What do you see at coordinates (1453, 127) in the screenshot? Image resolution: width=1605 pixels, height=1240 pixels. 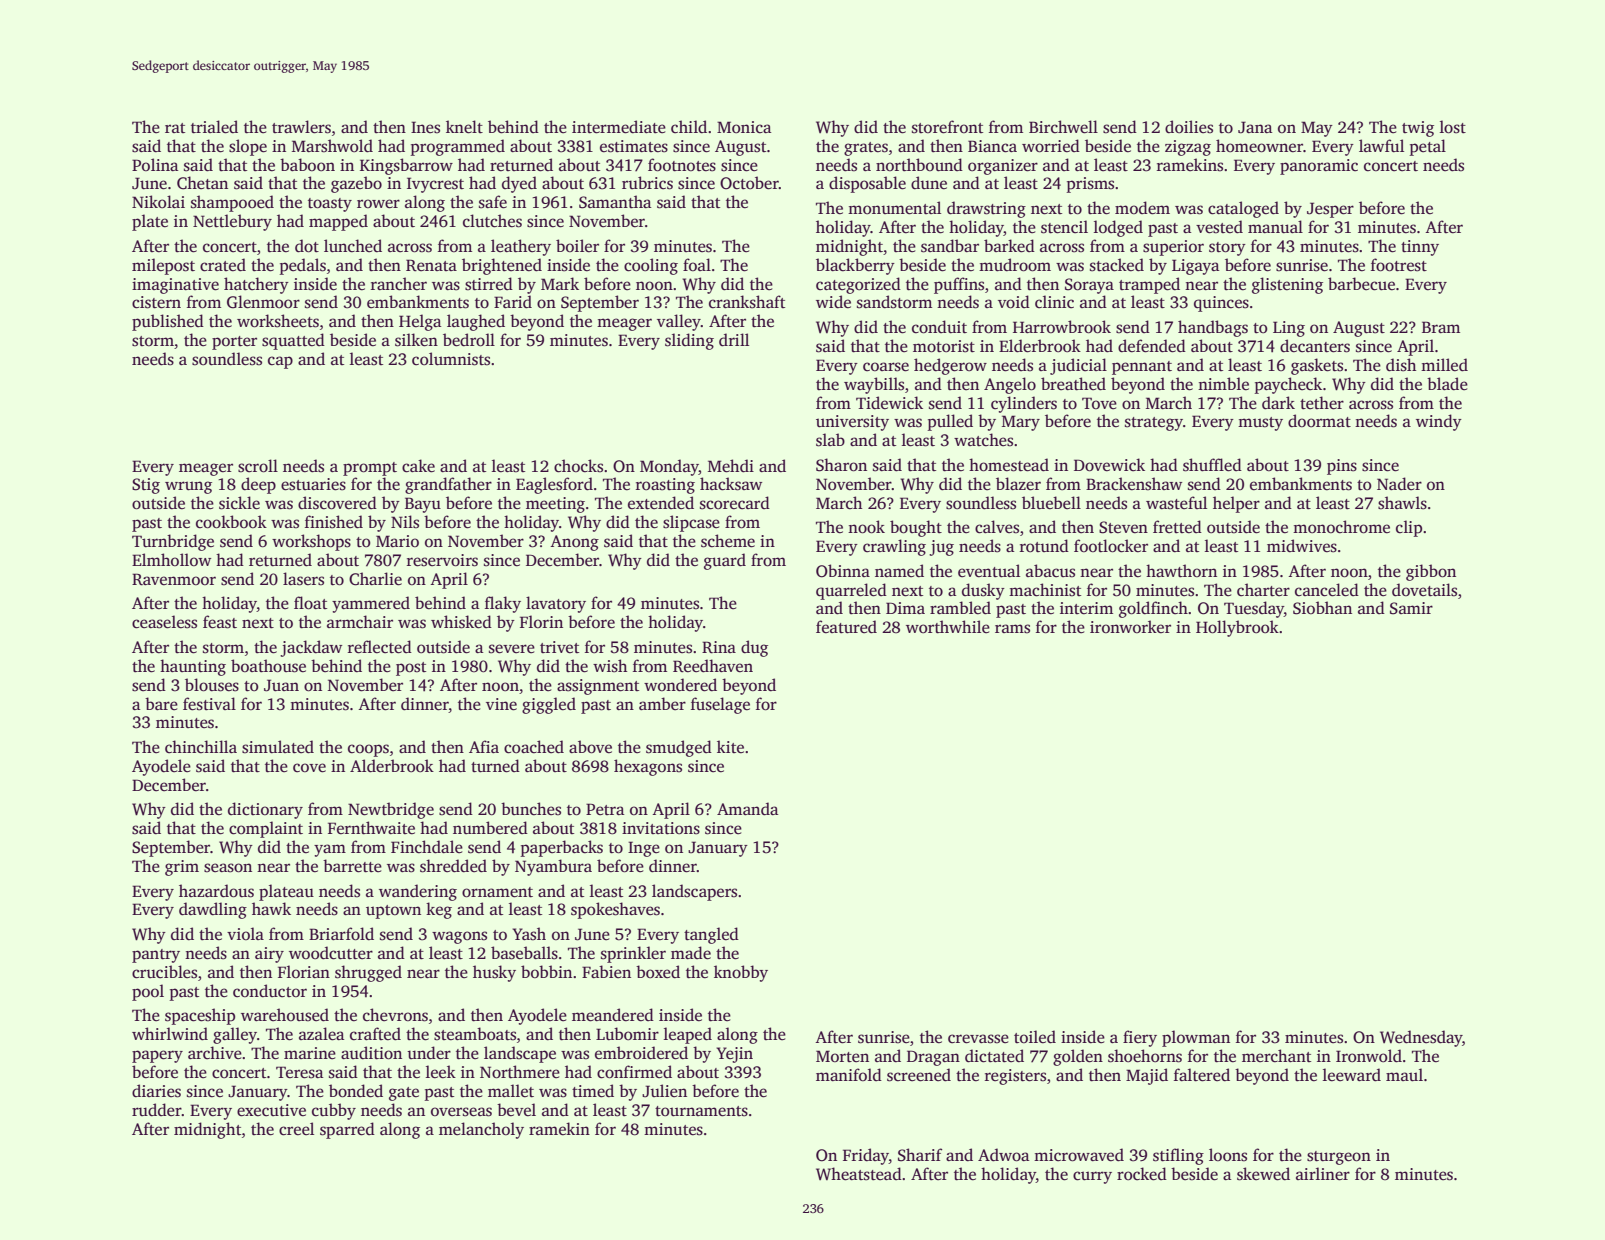 I see `lost` at bounding box center [1453, 127].
